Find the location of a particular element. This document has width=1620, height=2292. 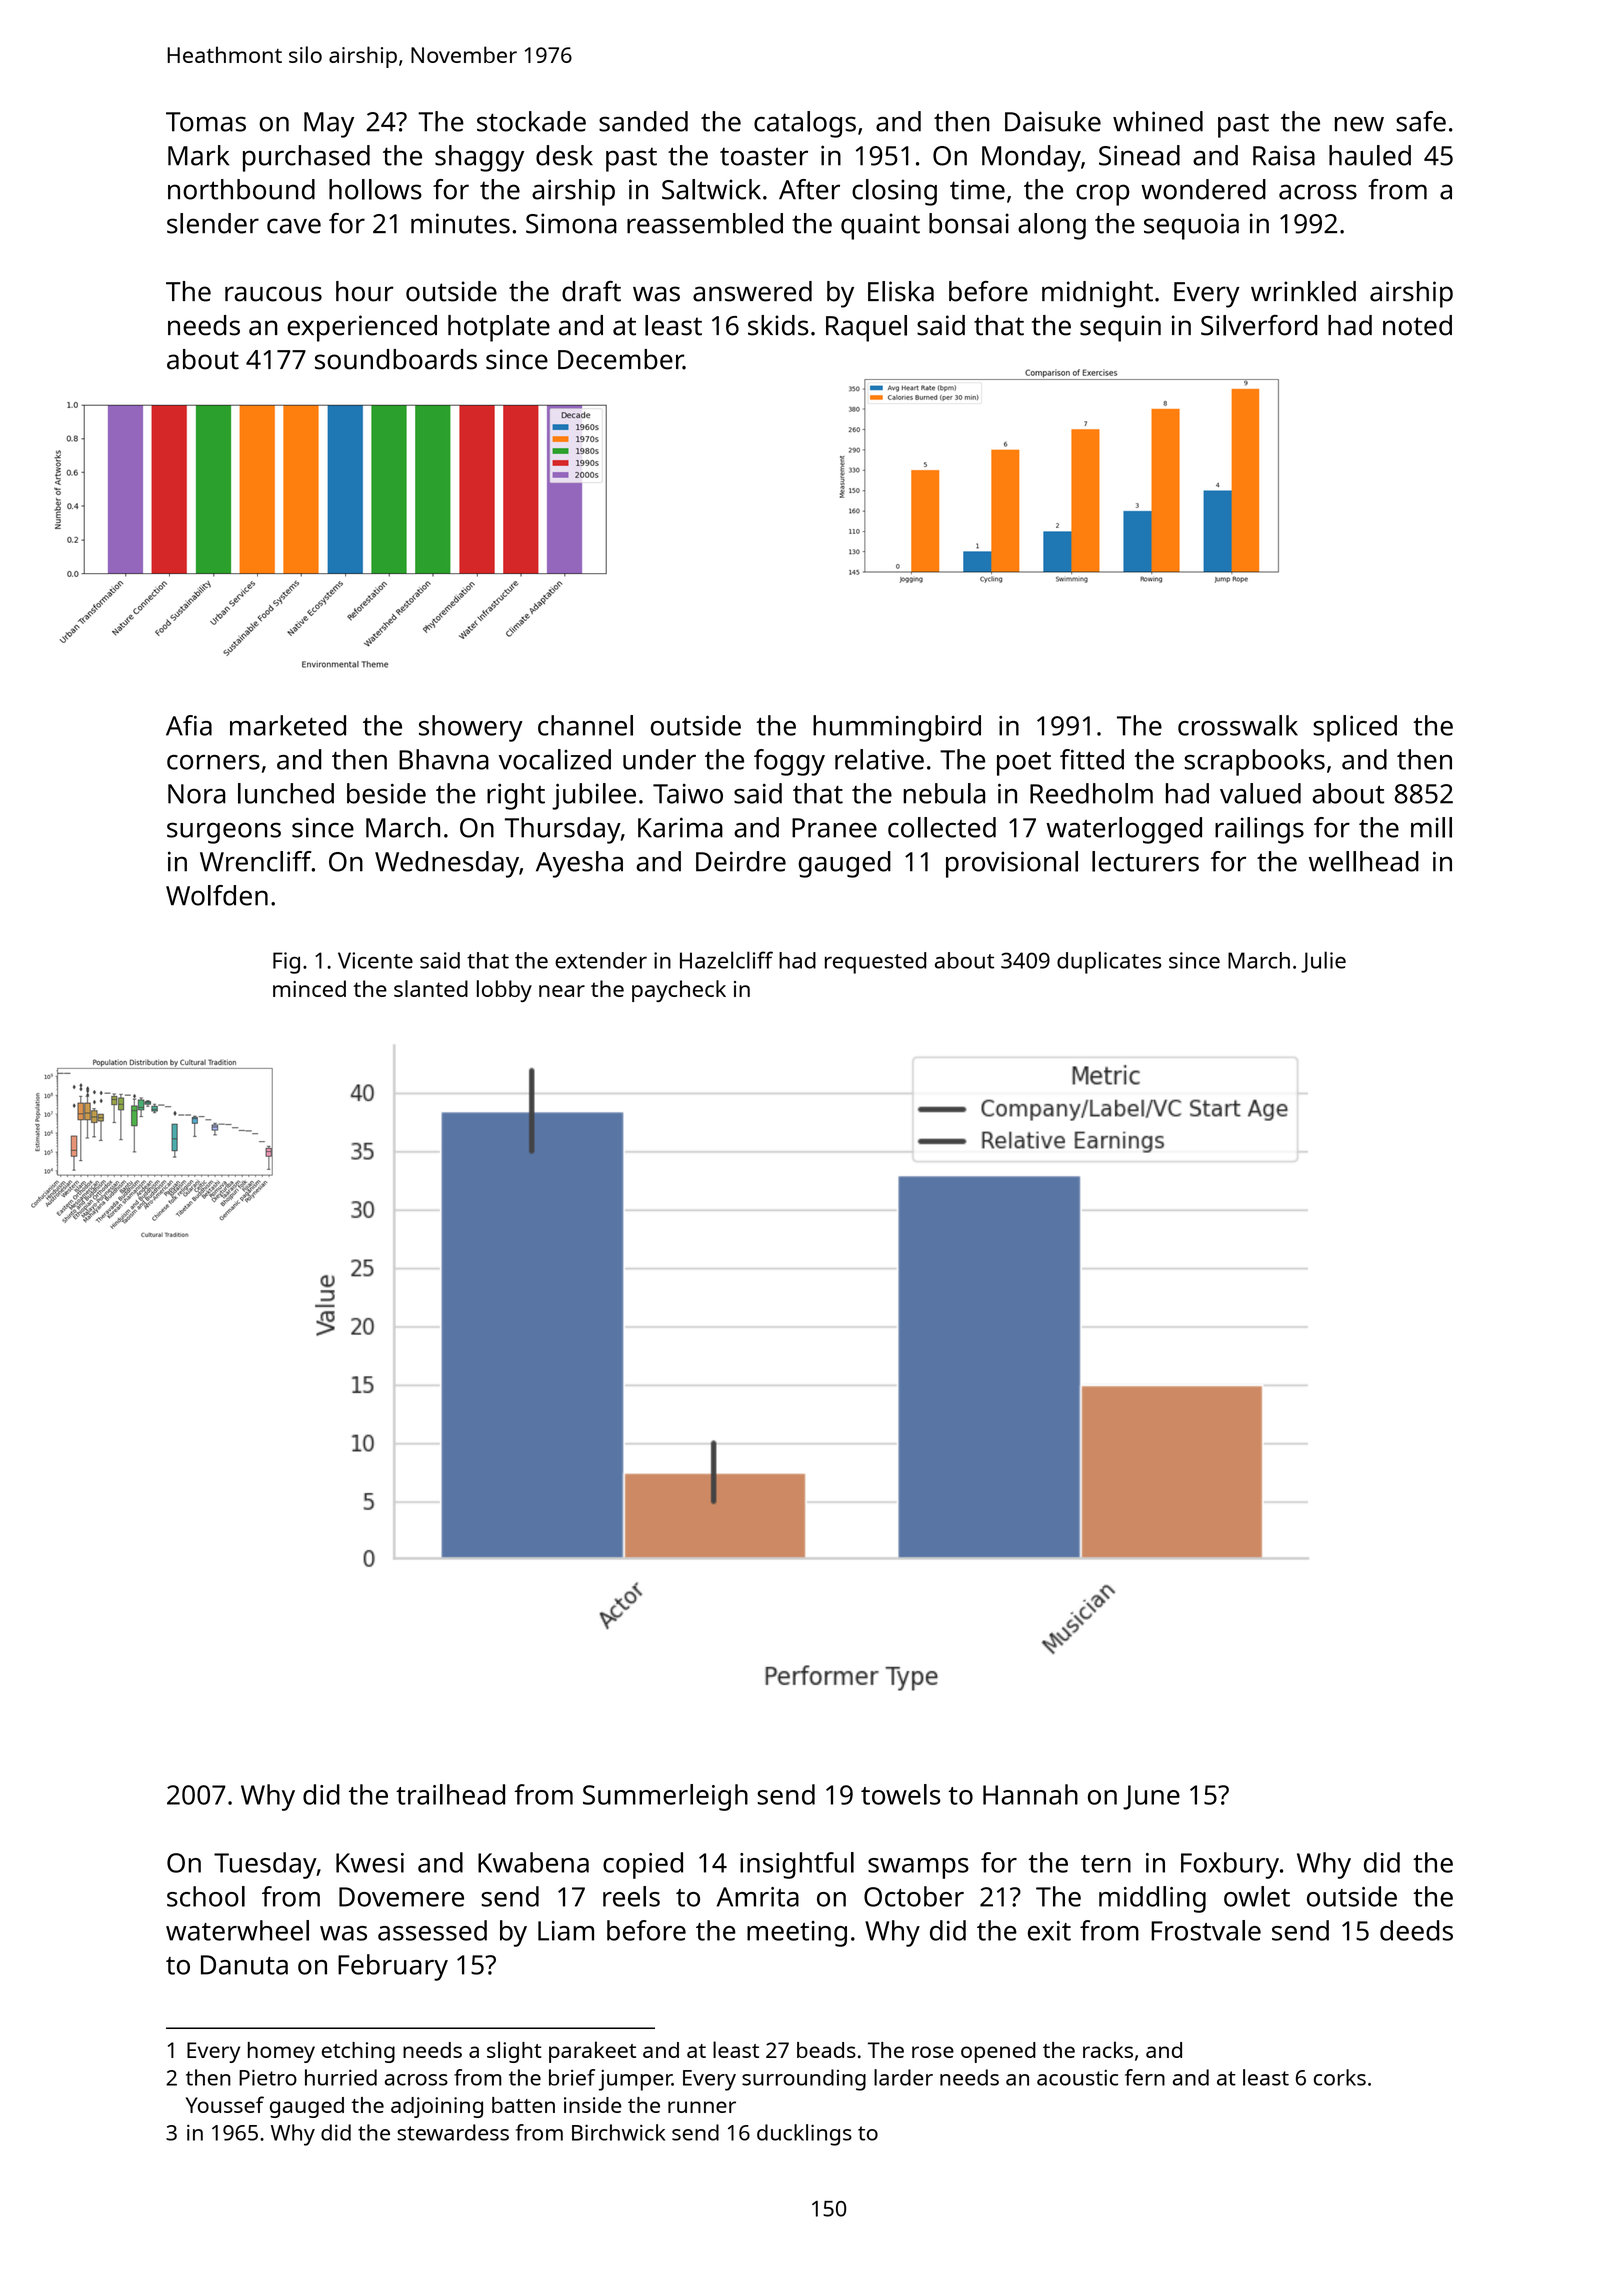

Foxbury is located at coordinates (1230, 1865).
